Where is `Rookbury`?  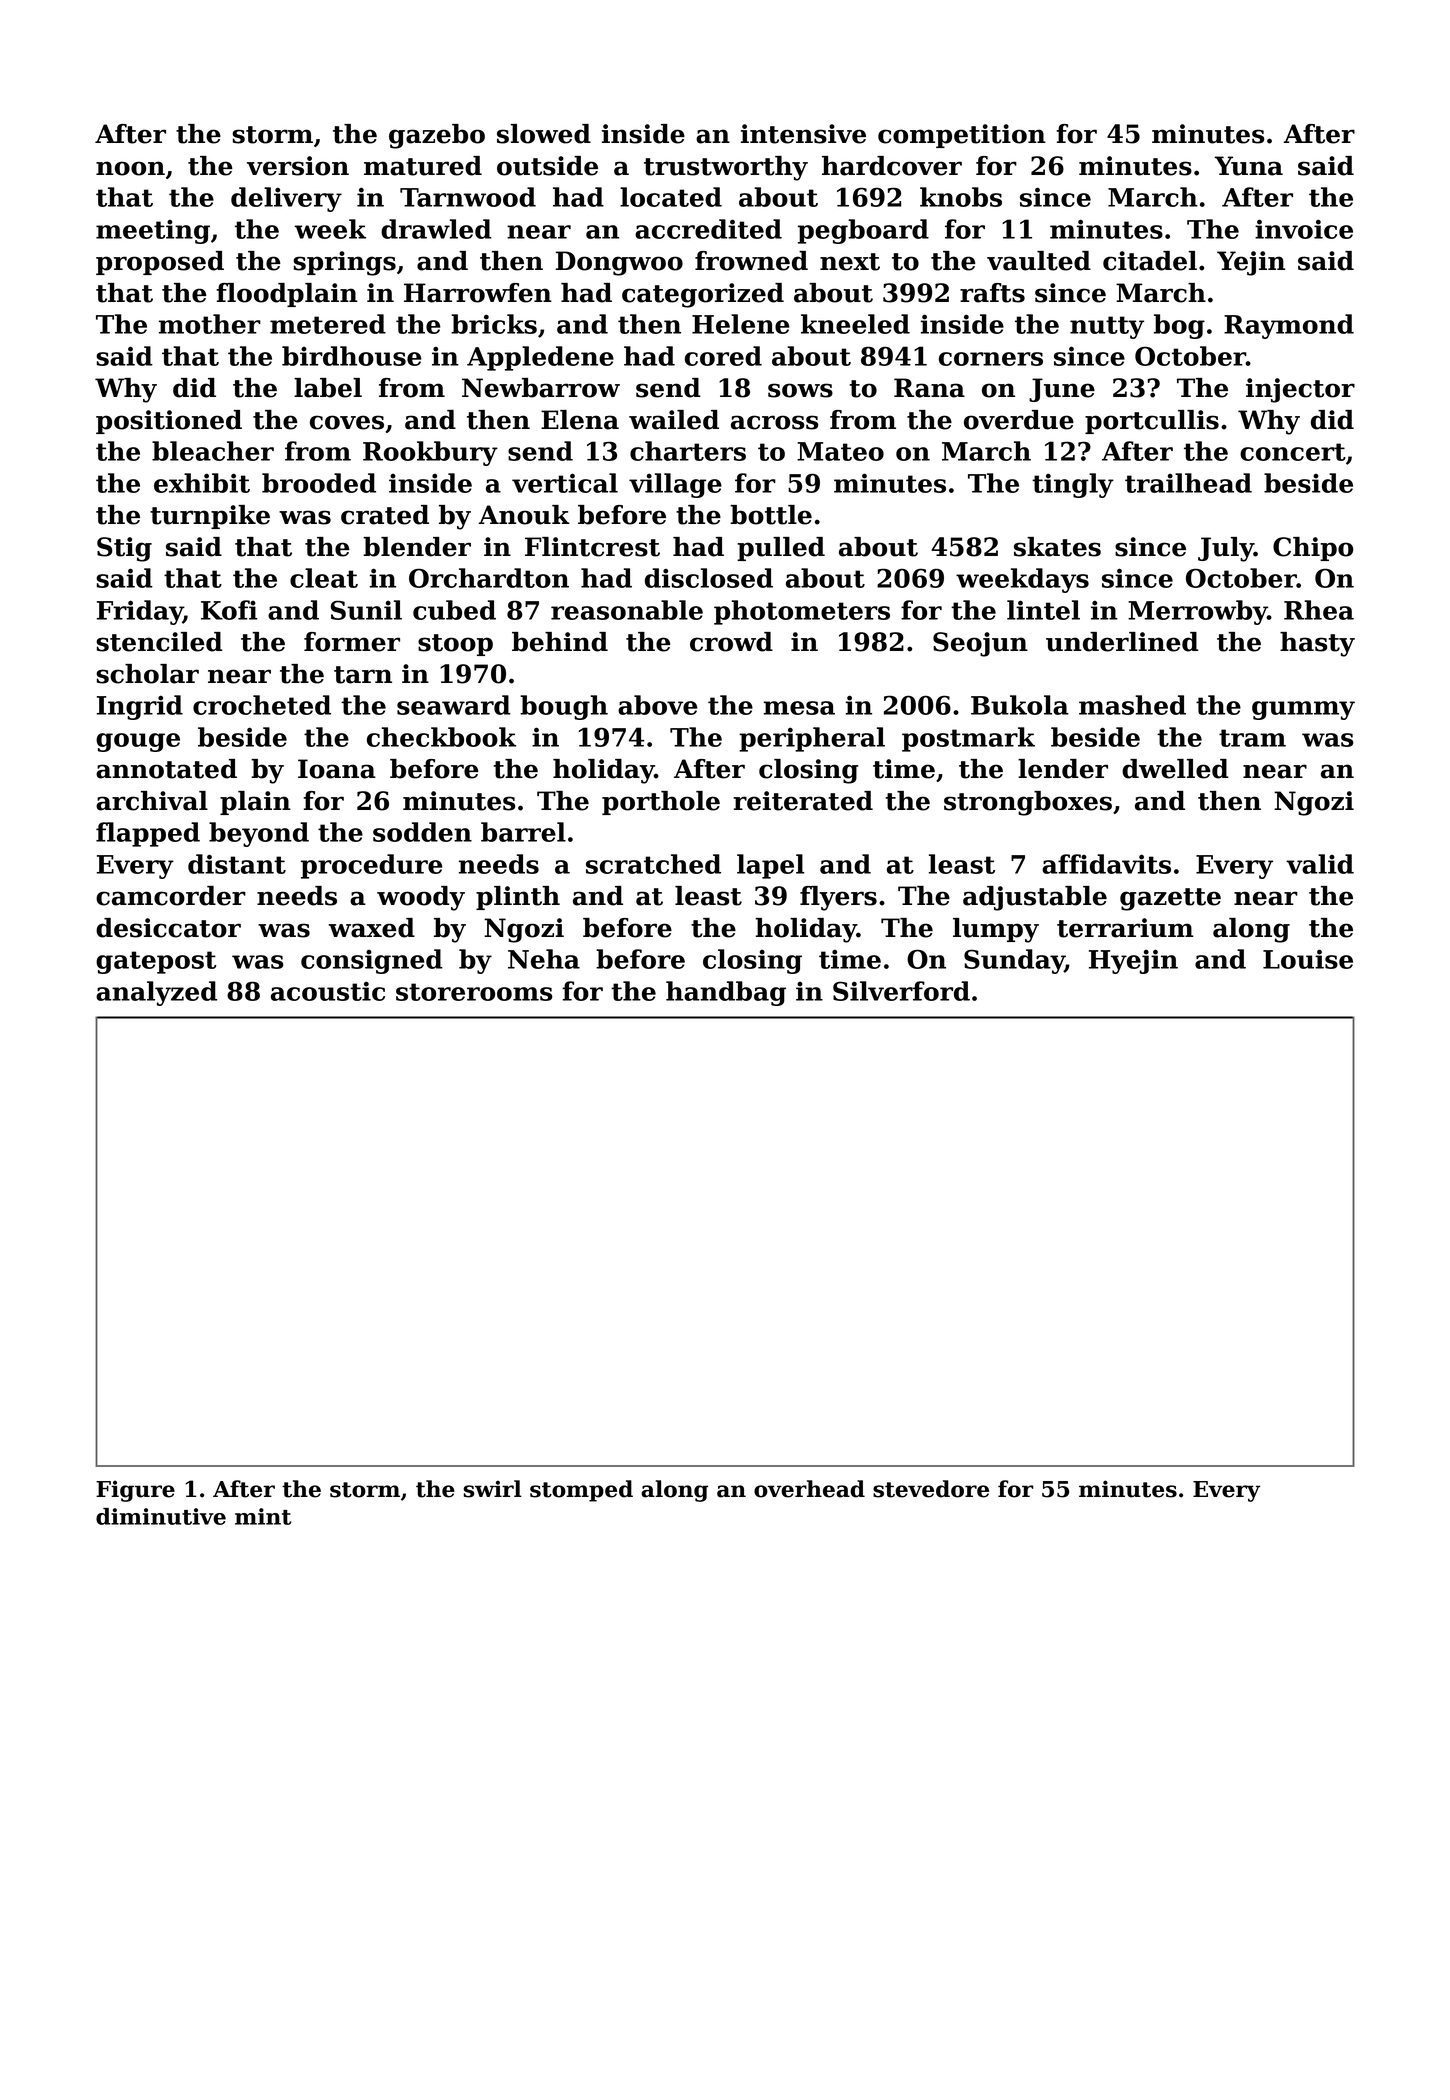
Rookbury is located at coordinates (430, 453).
